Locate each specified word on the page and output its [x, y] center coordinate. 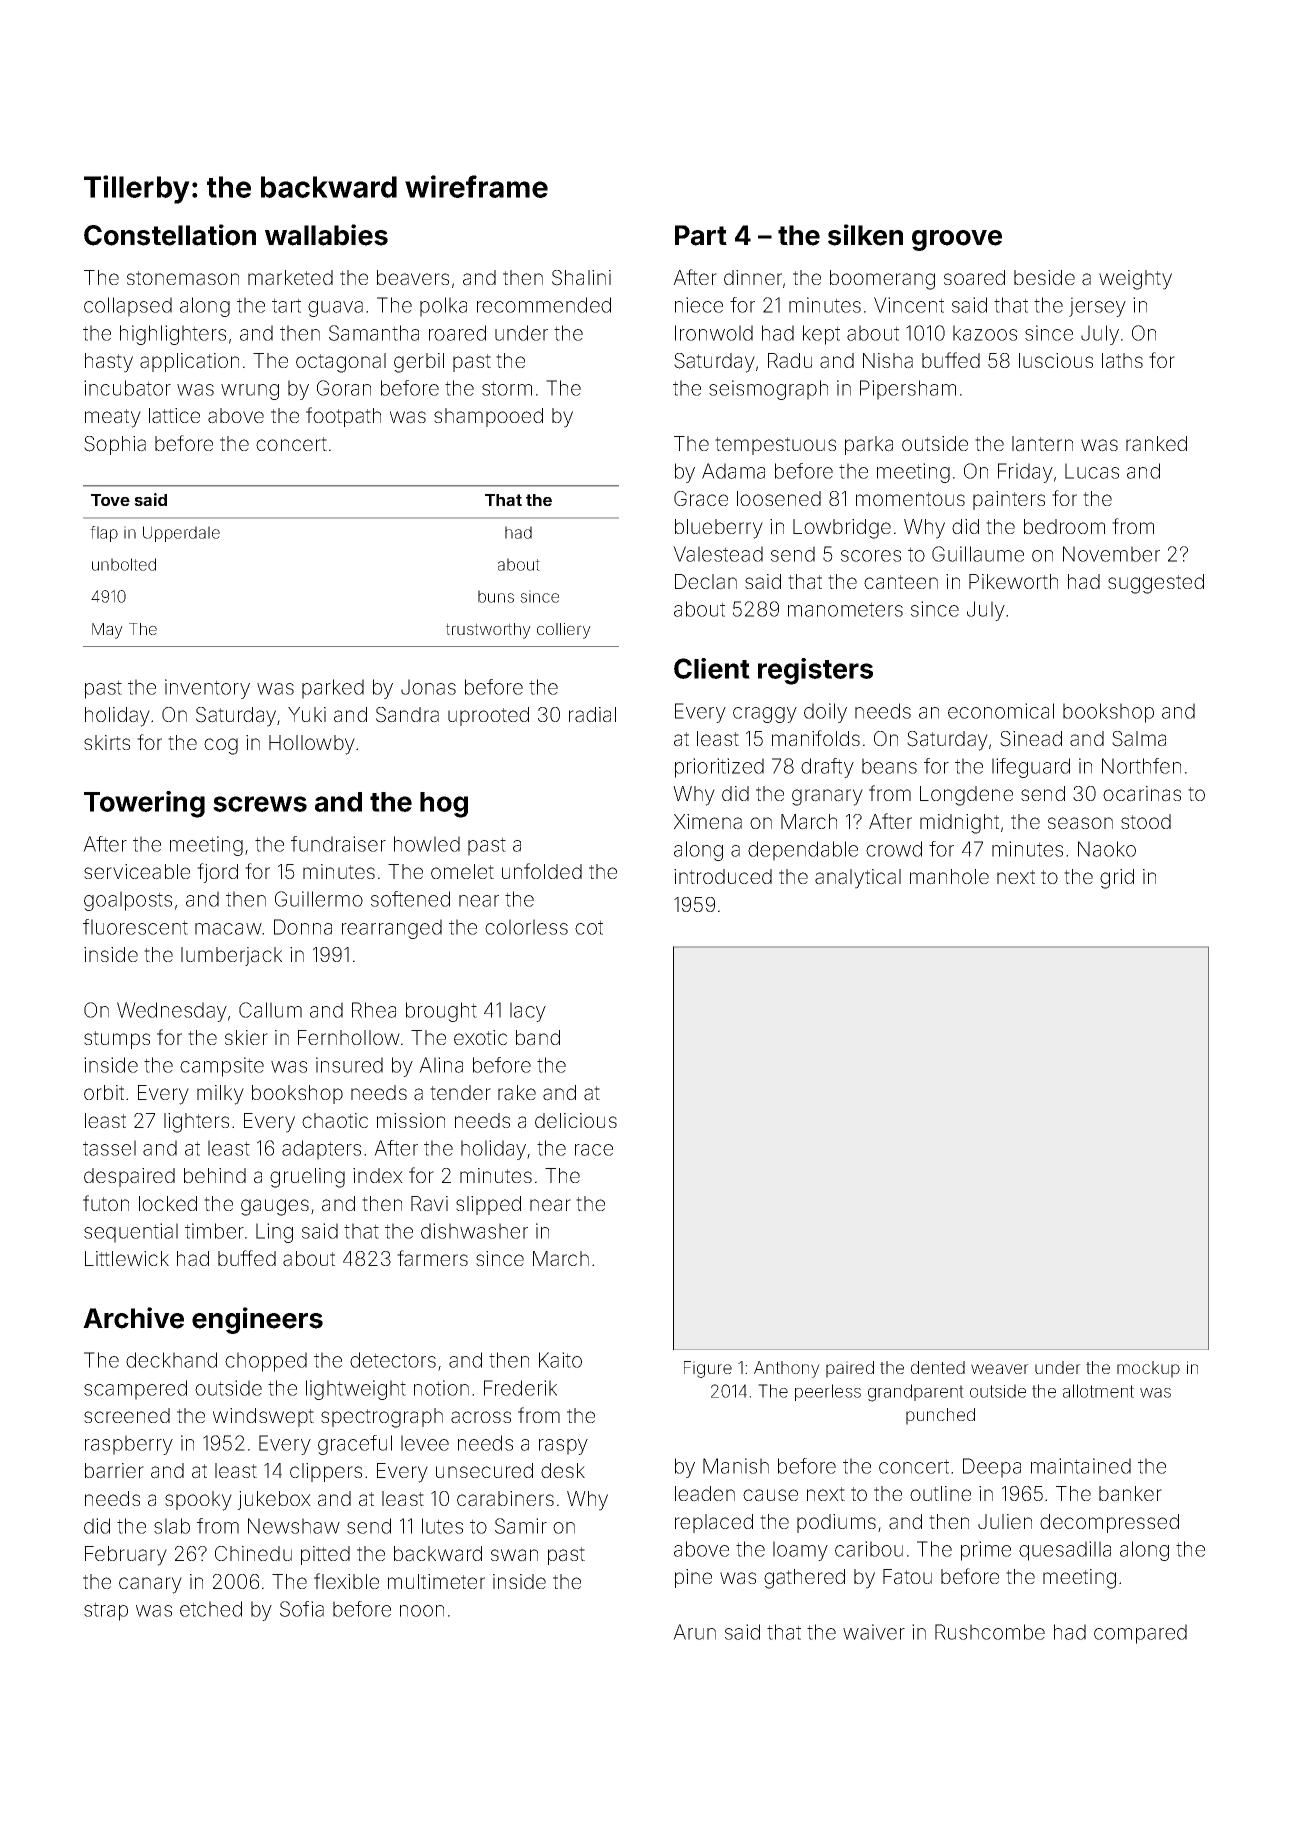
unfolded [542, 871]
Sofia [302, 1609]
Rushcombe [990, 1632]
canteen [901, 582]
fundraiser [338, 844]
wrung [250, 392]
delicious [576, 1120]
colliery [564, 631]
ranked [1156, 444]
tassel [109, 1148]
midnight [959, 824]
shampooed [488, 417]
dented [938, 1367]
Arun [694, 1632]
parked [333, 689]
